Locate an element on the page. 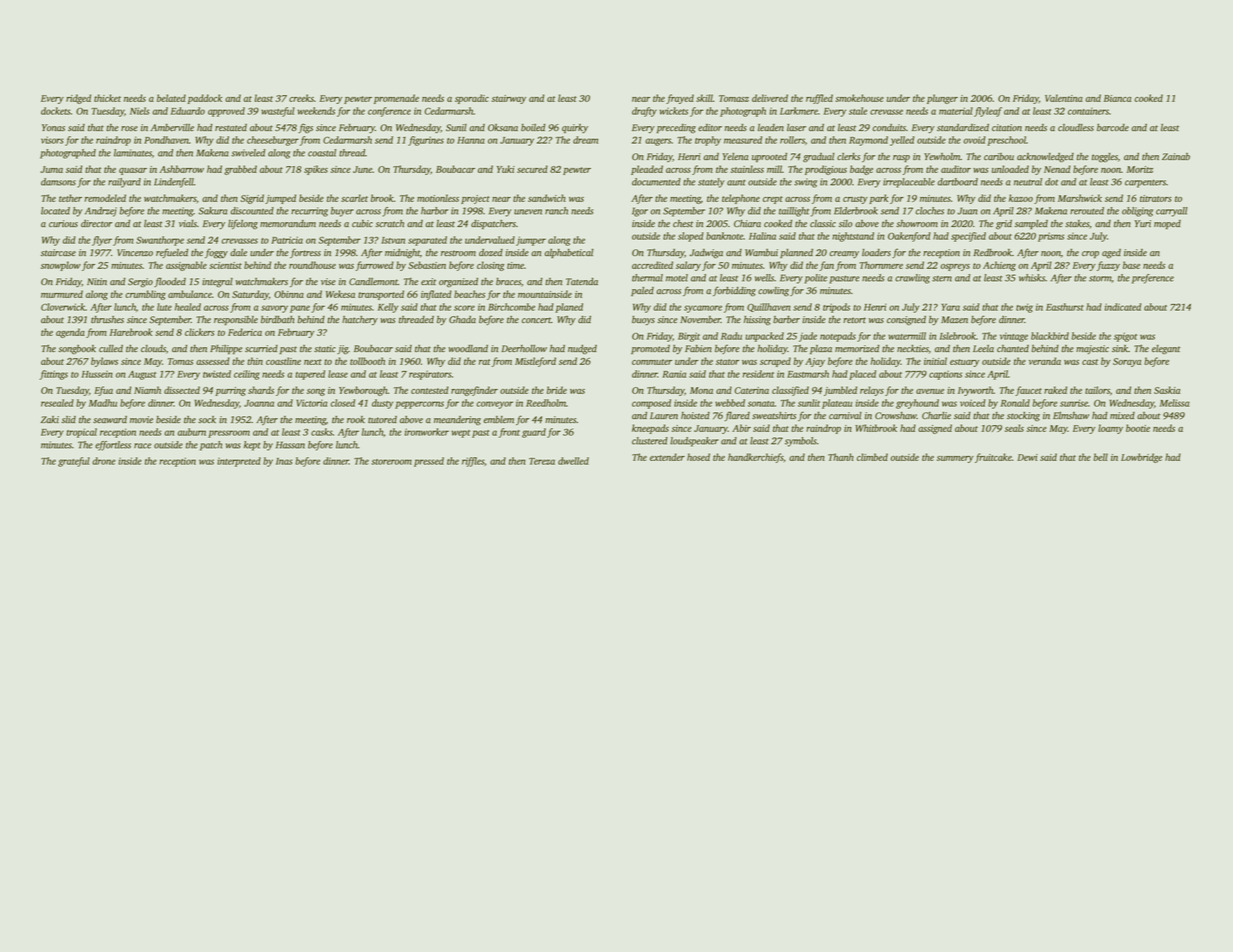 This page has height=952, width=1233. exit is located at coordinates (428, 281).
